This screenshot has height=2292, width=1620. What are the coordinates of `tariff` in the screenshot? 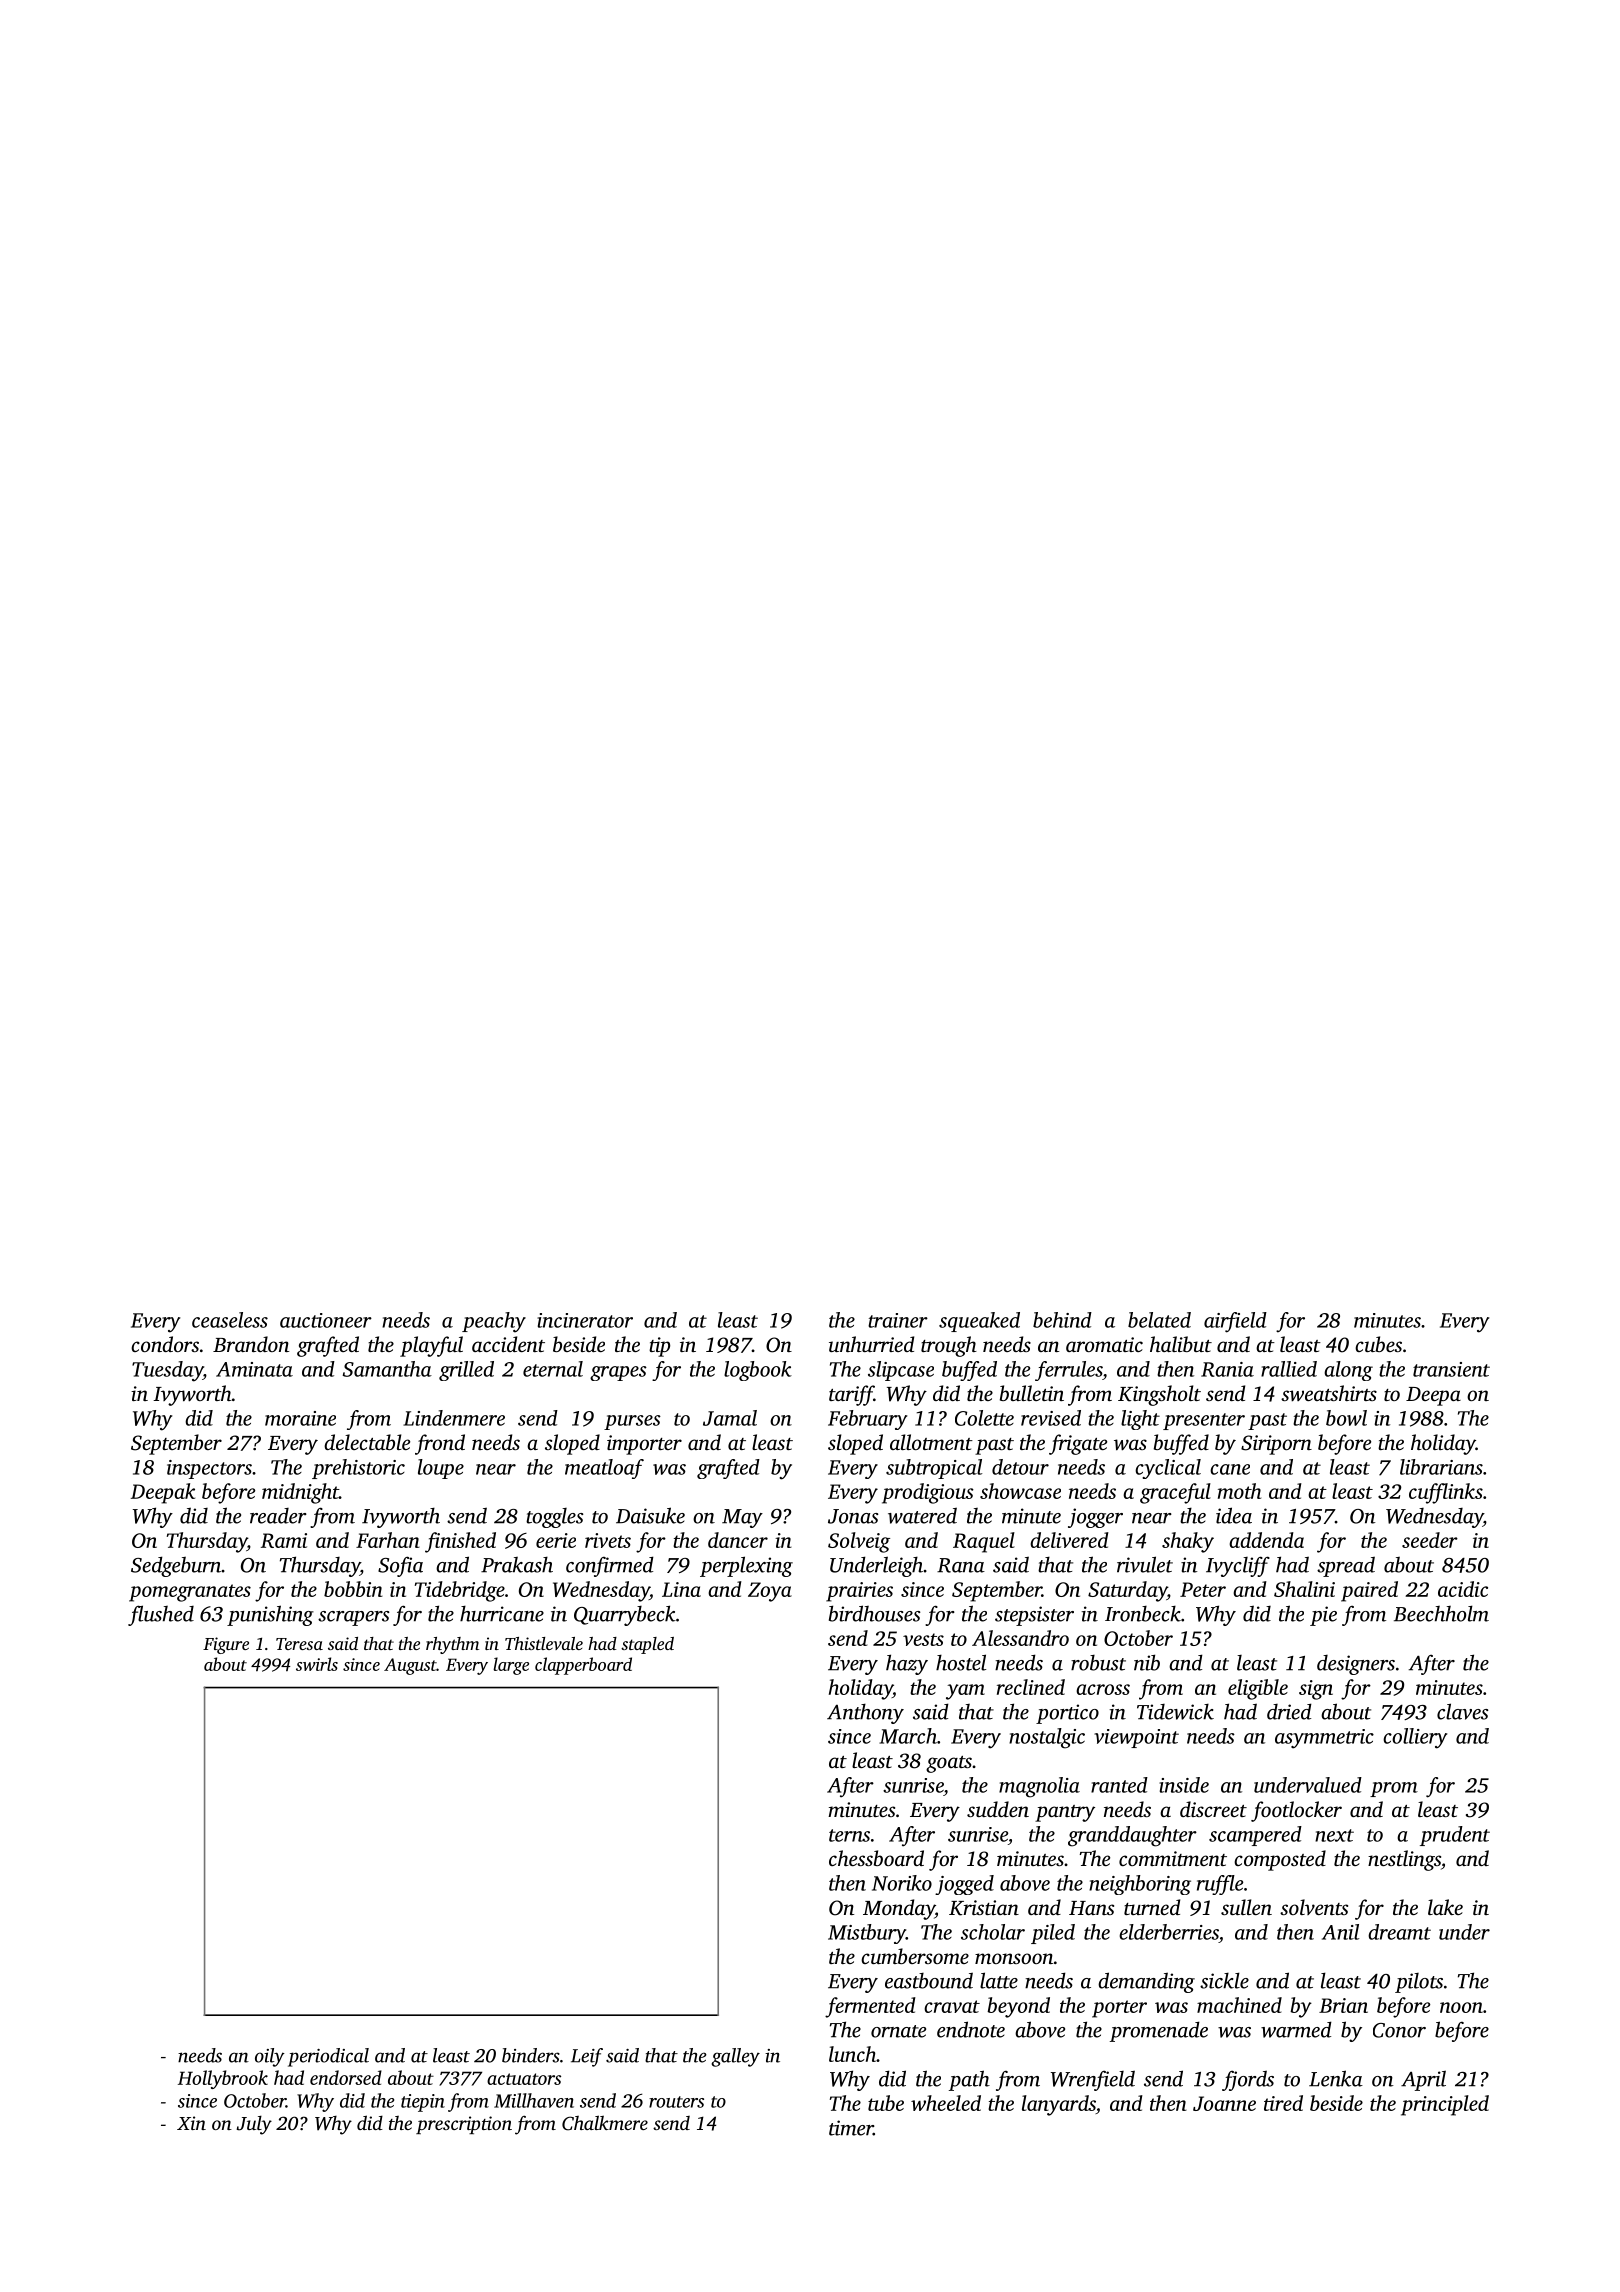 It's located at (851, 1395).
